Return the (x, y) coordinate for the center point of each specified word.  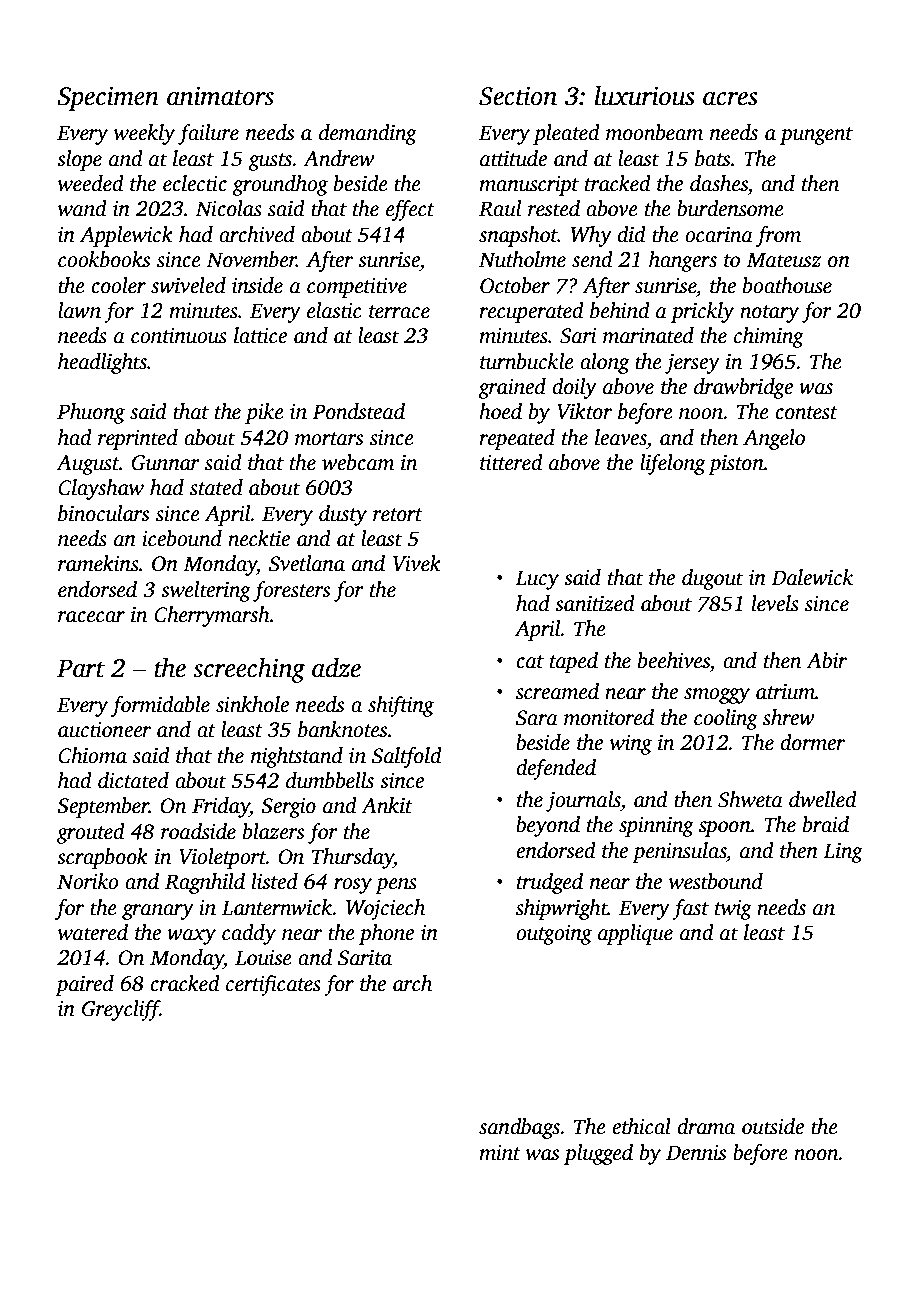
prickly (702, 312)
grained (512, 388)
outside (773, 1126)
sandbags (519, 1128)
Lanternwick (277, 907)
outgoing (554, 935)
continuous (179, 336)
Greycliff (121, 1010)
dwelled (823, 799)
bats (712, 158)
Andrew (338, 158)
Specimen (108, 99)
